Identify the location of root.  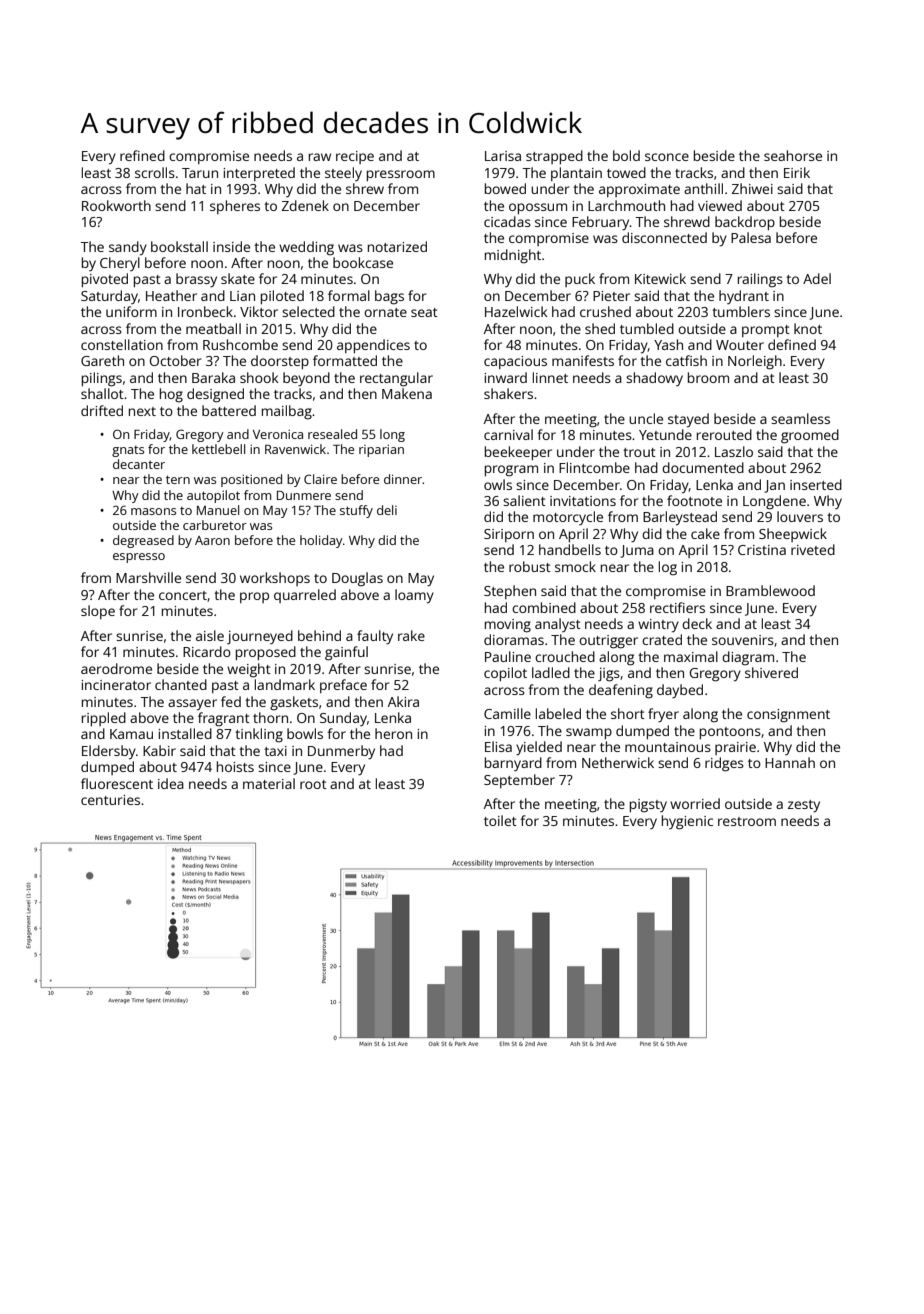
(313, 784).
